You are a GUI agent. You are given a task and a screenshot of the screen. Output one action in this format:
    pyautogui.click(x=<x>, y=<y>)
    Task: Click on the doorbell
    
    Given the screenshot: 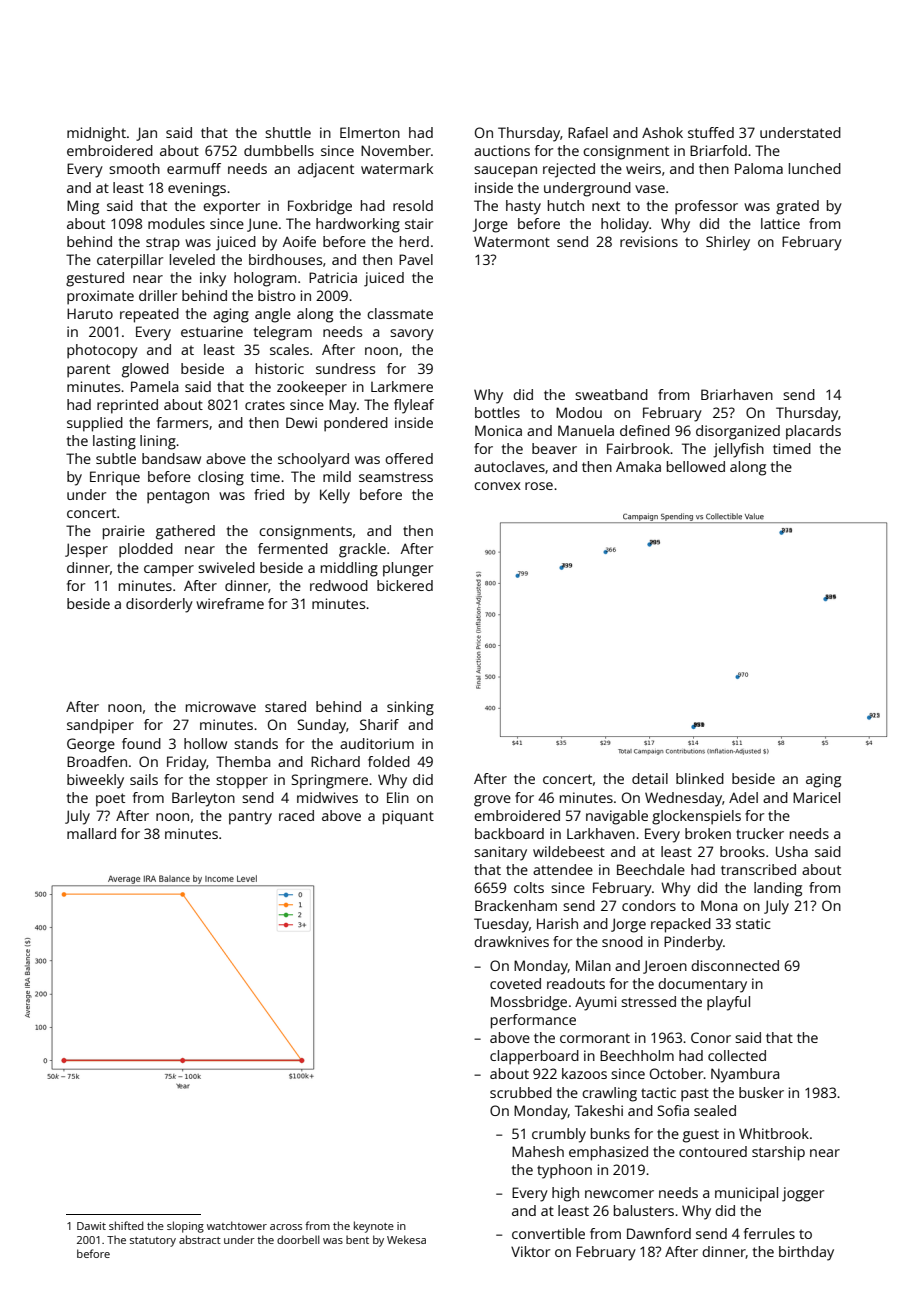 What is the action you would take?
    pyautogui.click(x=298, y=1239)
